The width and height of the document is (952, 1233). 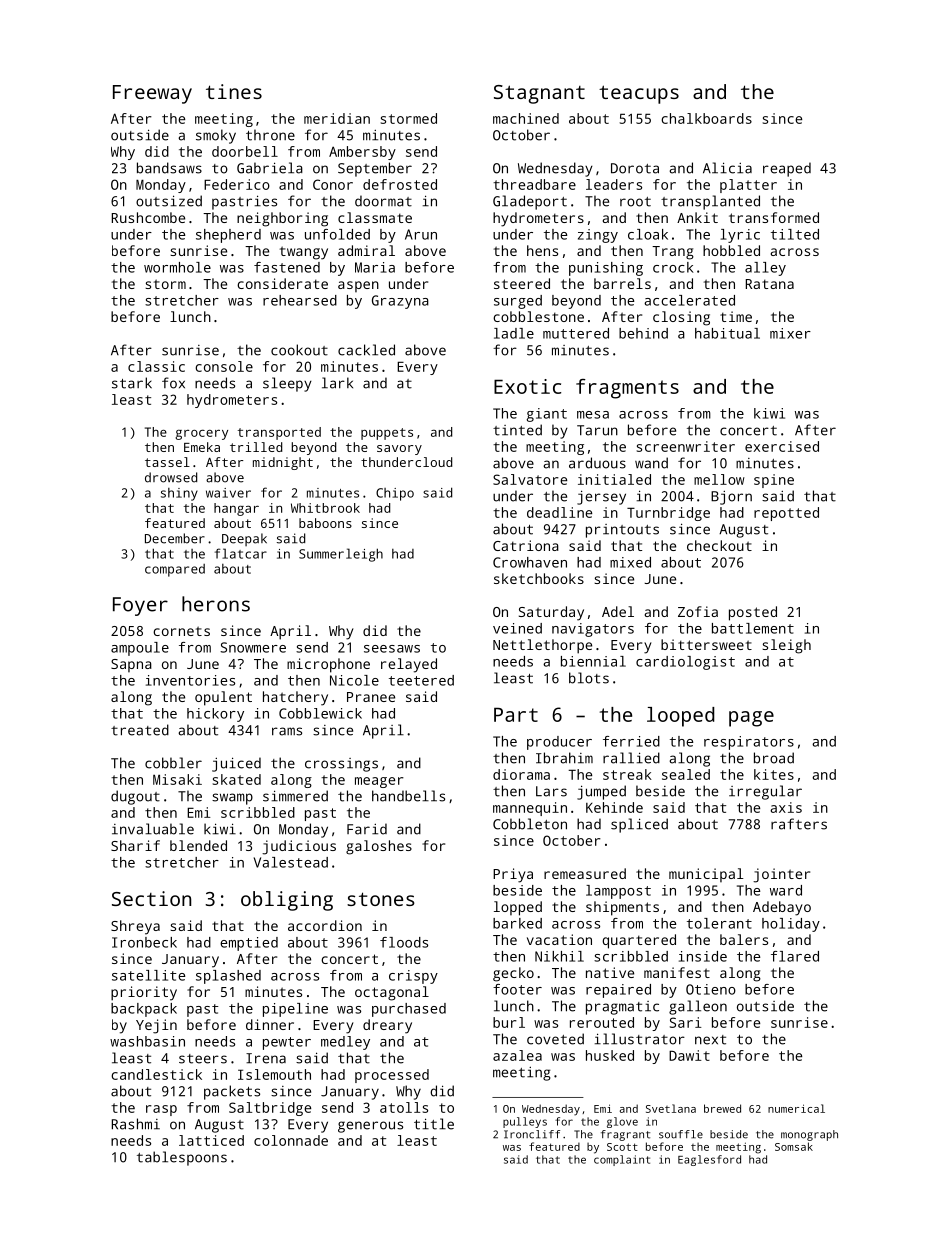 I want to click on Turnbridge, so click(x=668, y=514).
